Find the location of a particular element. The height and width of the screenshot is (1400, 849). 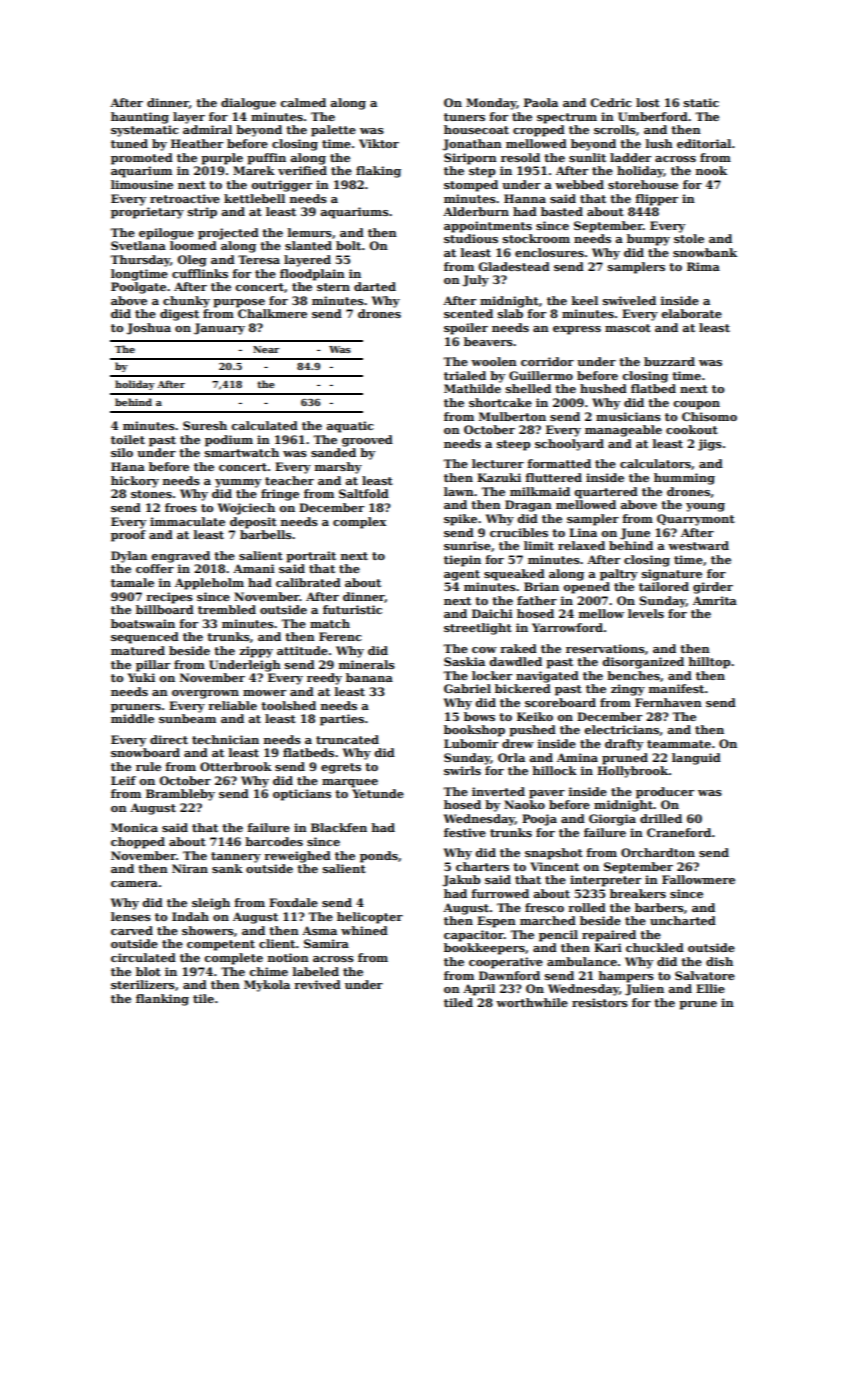

static is located at coordinates (701, 102).
